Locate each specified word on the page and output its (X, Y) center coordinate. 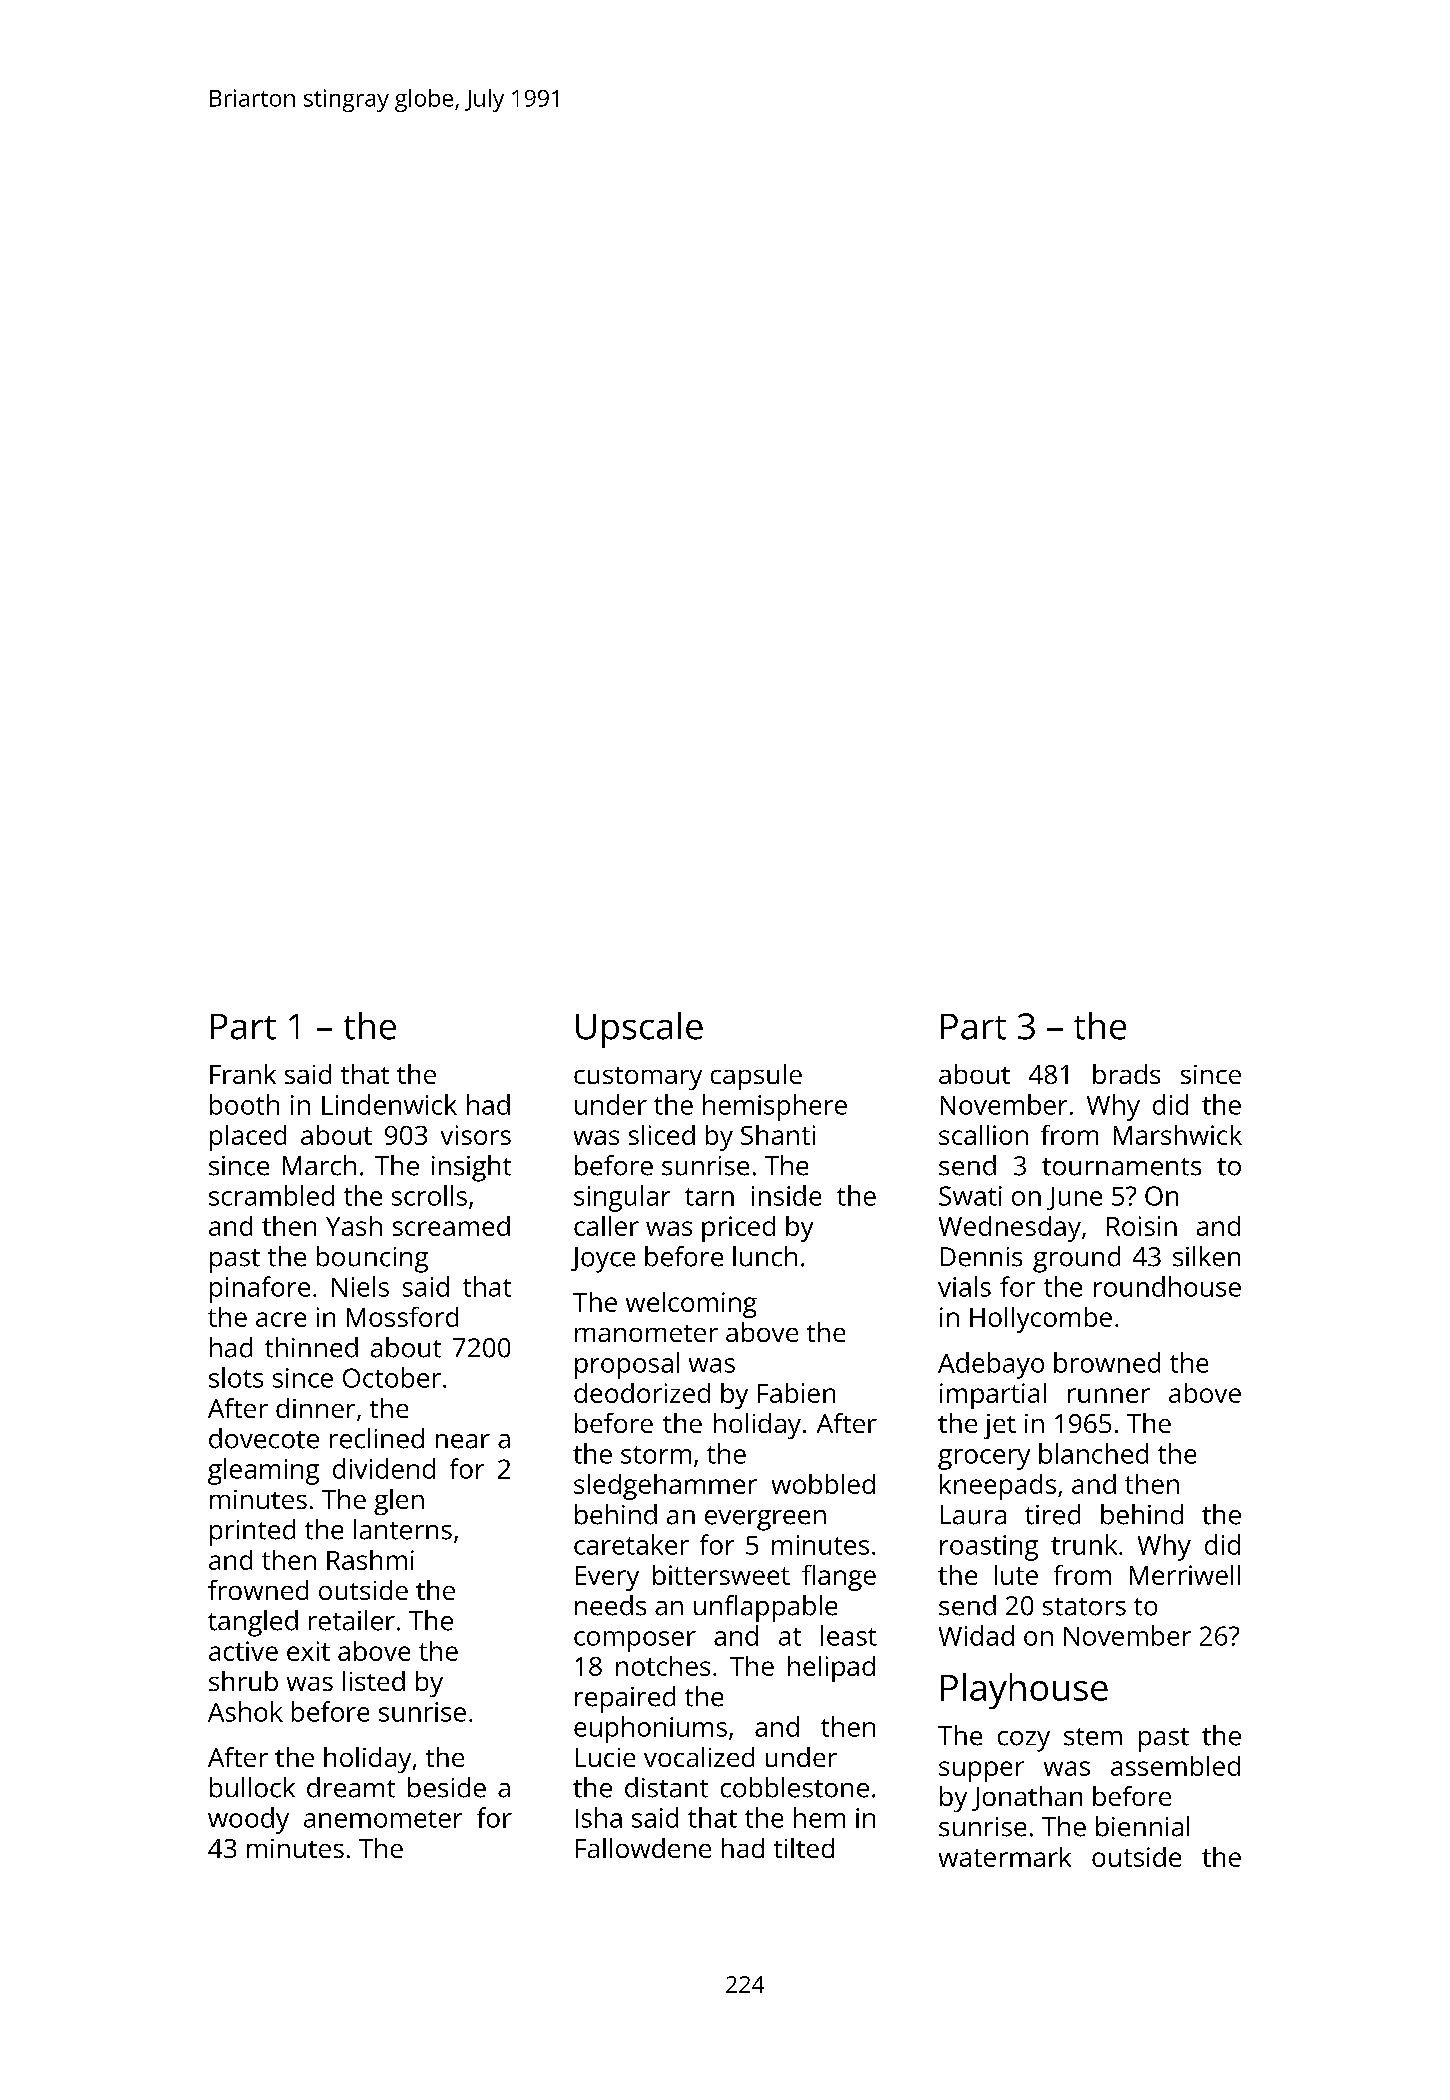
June (1074, 1198)
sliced (662, 1135)
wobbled (823, 1484)
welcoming (691, 1305)
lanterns (403, 1529)
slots (236, 1377)
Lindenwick (389, 1104)
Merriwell (1185, 1575)
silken (1206, 1256)
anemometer (383, 1819)
